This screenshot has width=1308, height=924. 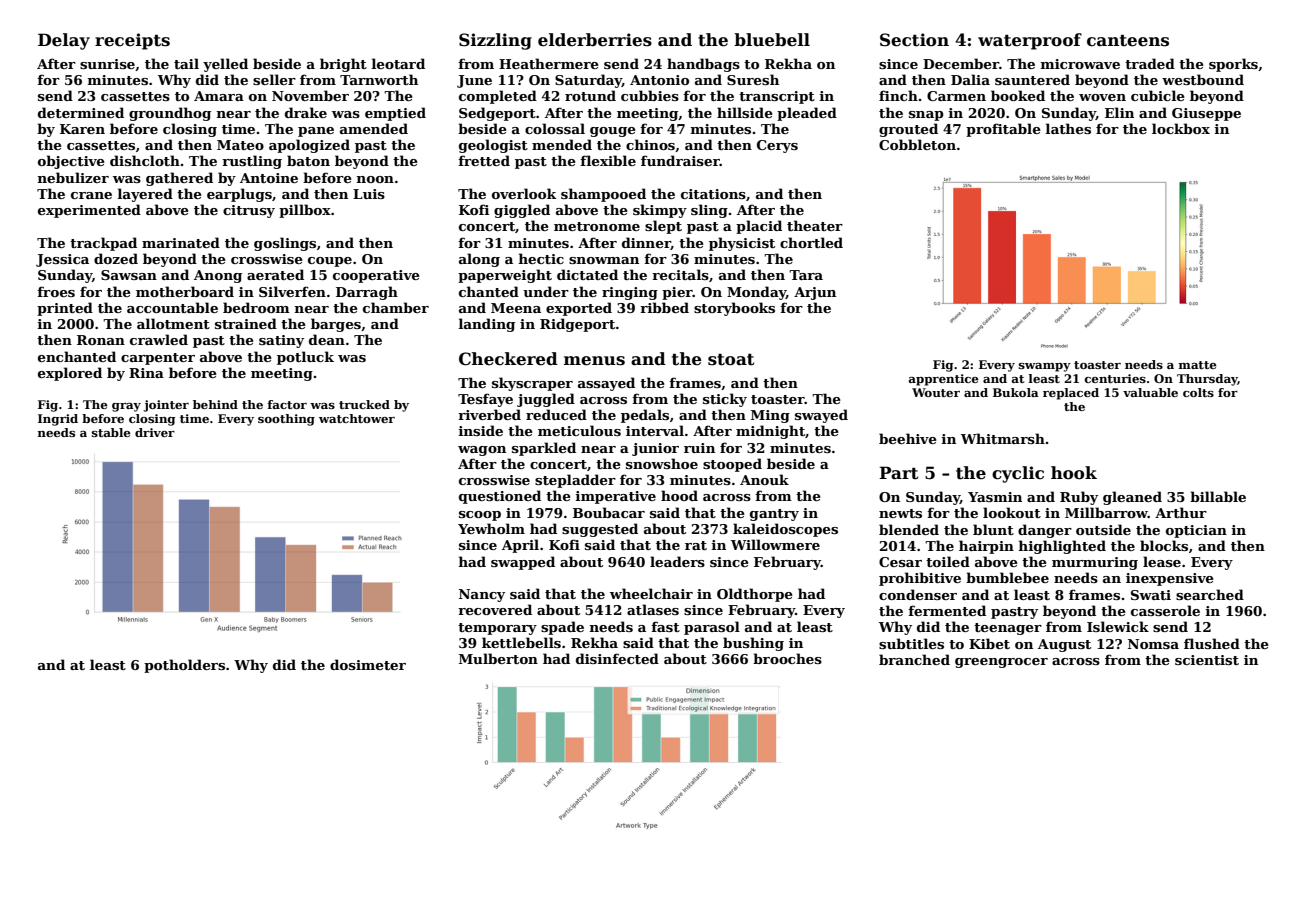 What do you see at coordinates (914, 40) in the screenshot?
I see `Section` at bounding box center [914, 40].
